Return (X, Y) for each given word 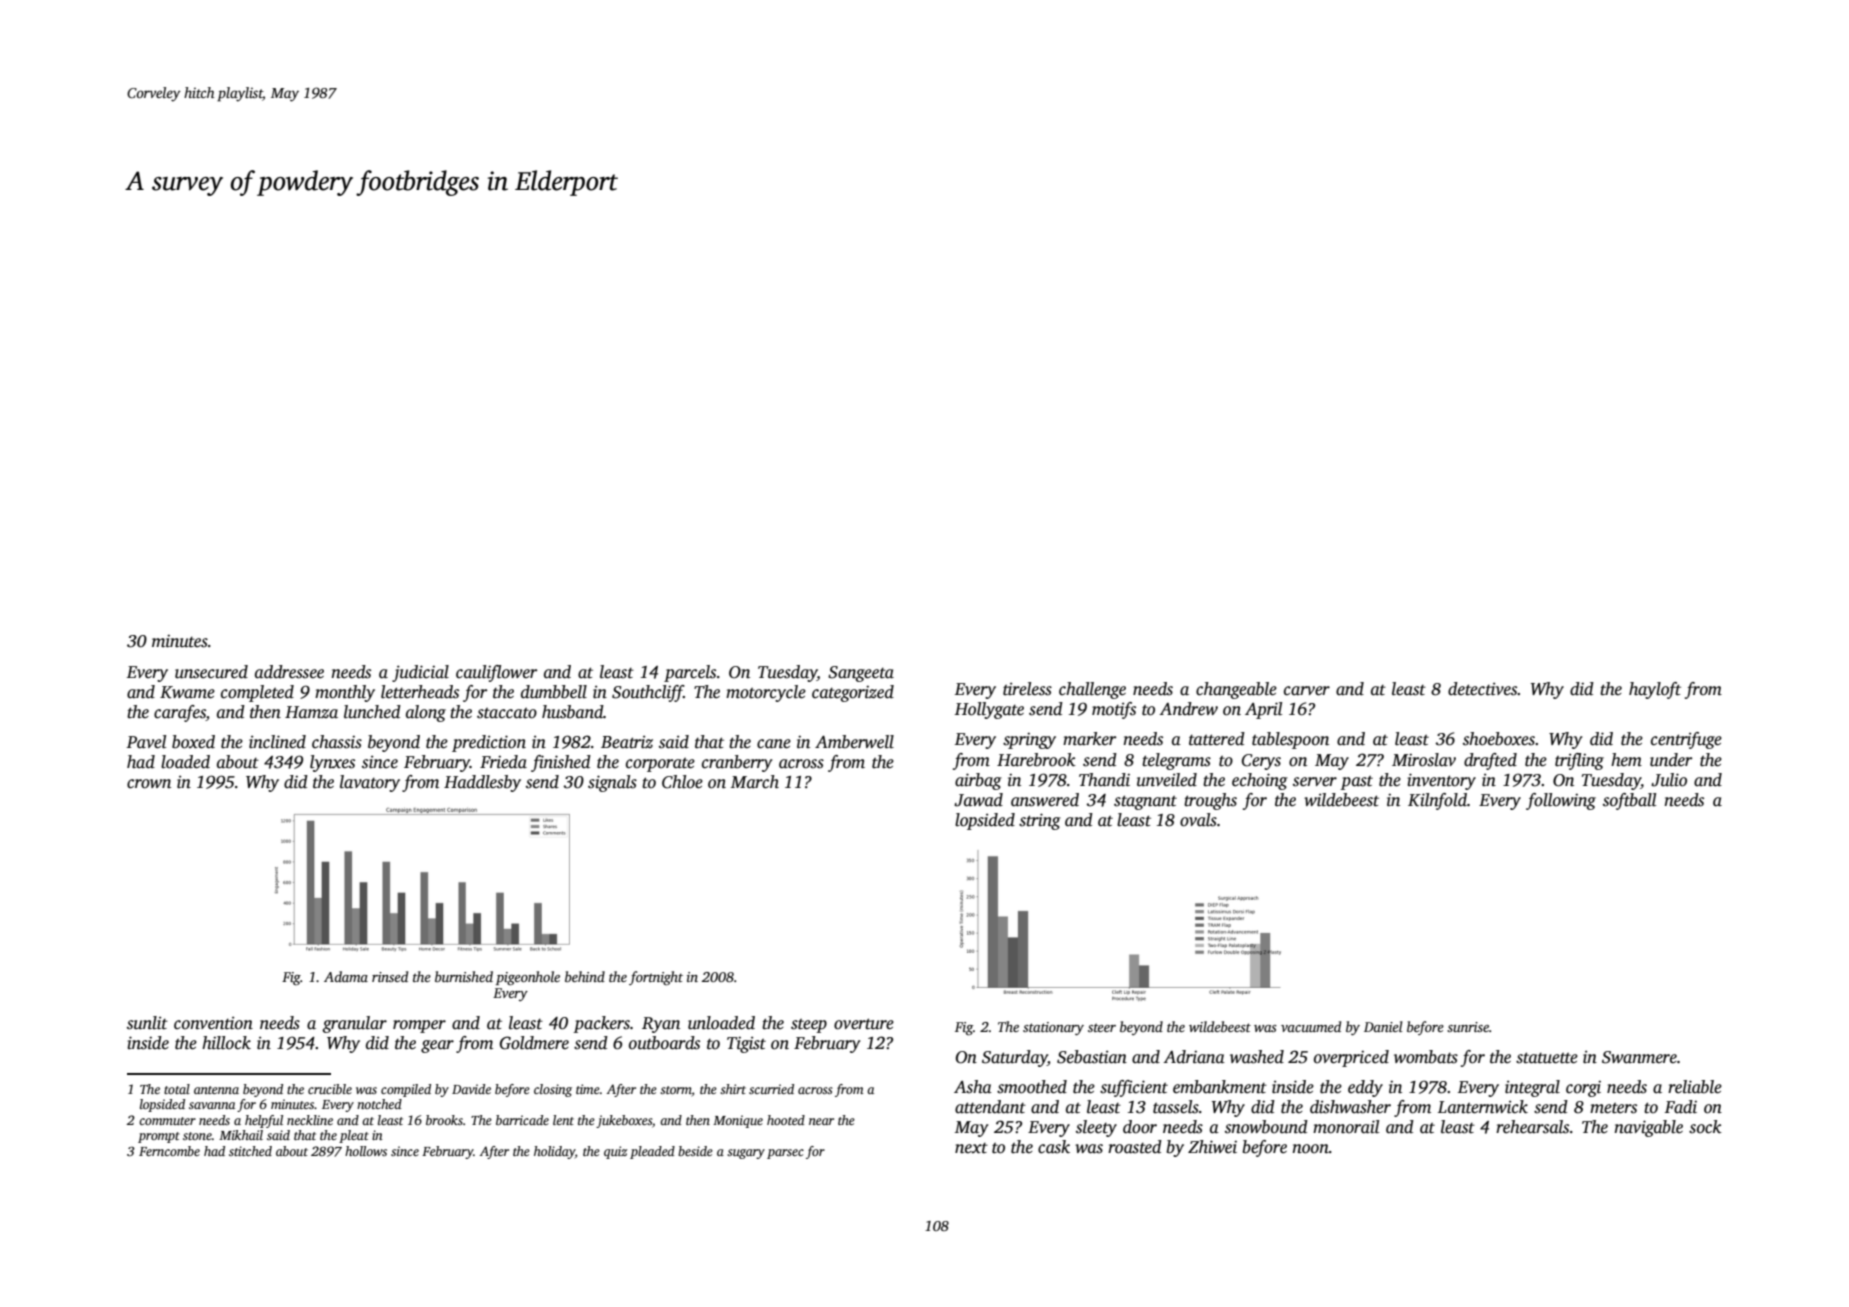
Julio (1669, 780)
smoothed (1032, 1087)
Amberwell (854, 742)
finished (561, 763)
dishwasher (1350, 1107)
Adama (346, 976)
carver (1307, 691)
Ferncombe (169, 1151)
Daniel (1383, 1026)
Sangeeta (861, 674)
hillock (226, 1043)
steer (1102, 1027)
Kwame (187, 692)
